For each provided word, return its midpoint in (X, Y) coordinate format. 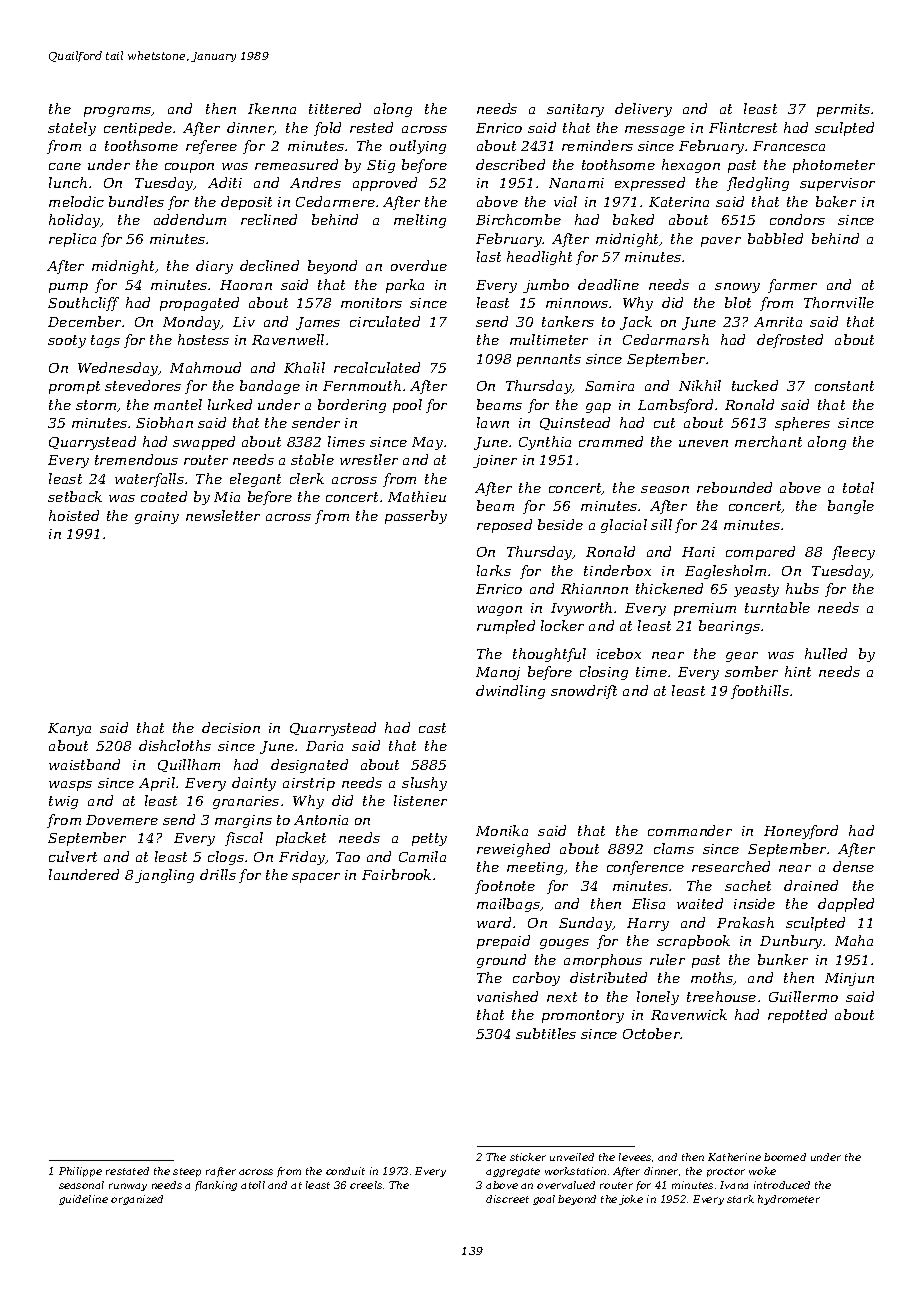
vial (565, 201)
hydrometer (789, 1200)
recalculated (377, 367)
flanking (216, 1186)
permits (843, 110)
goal (544, 1200)
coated (164, 496)
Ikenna (272, 108)
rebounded (734, 487)
